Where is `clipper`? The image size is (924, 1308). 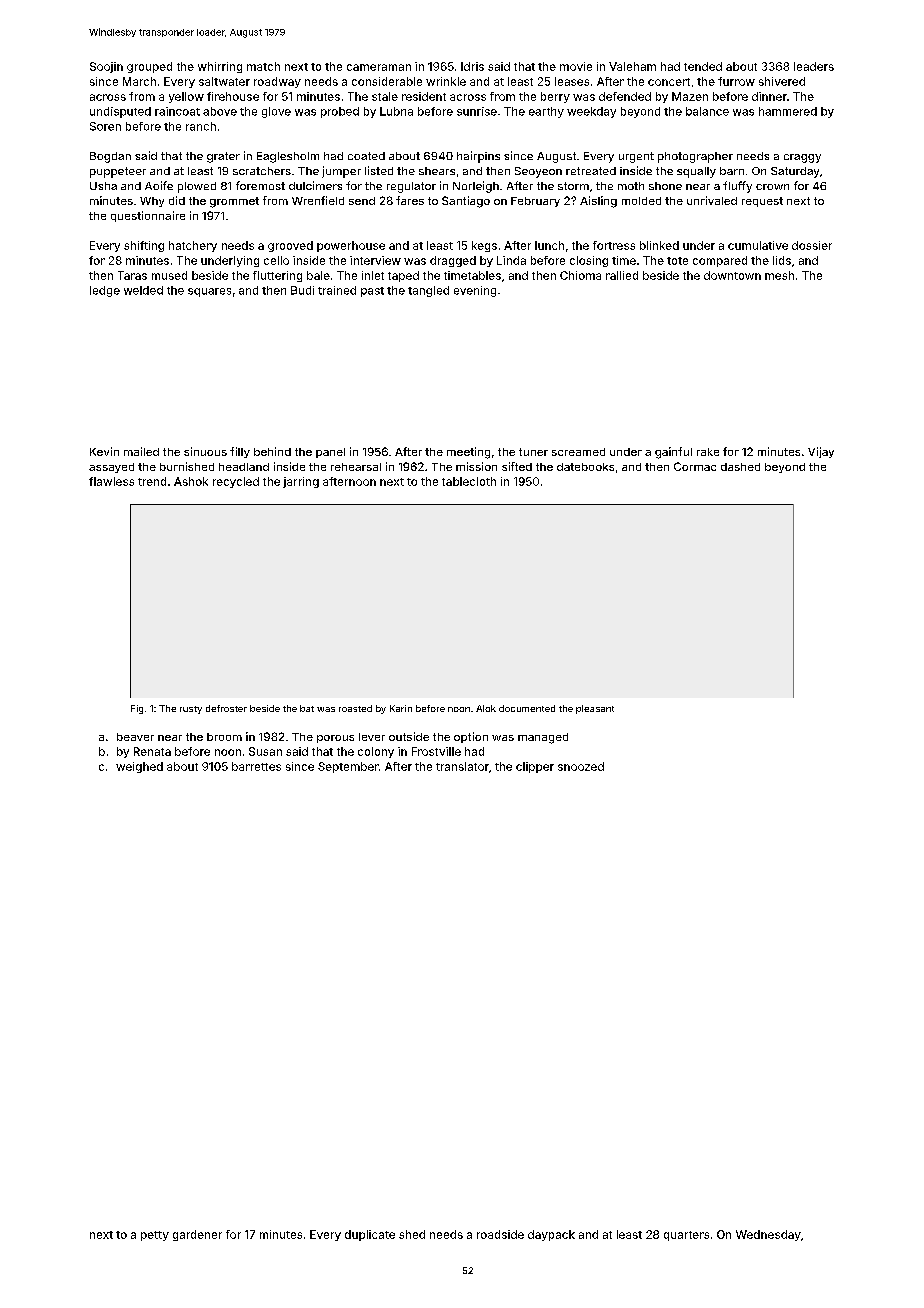 clipper is located at coordinates (535, 767).
